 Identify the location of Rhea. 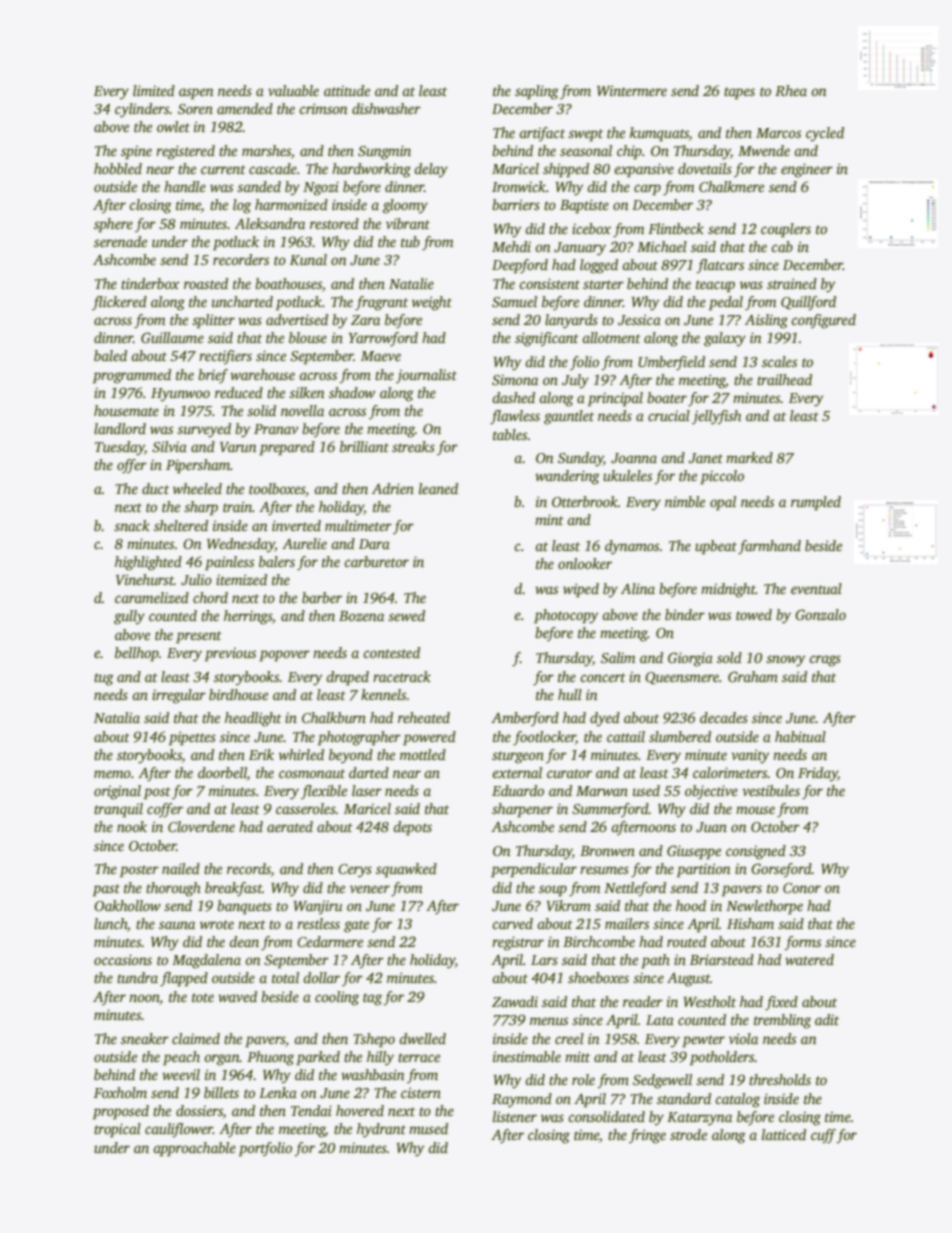
(791, 90).
